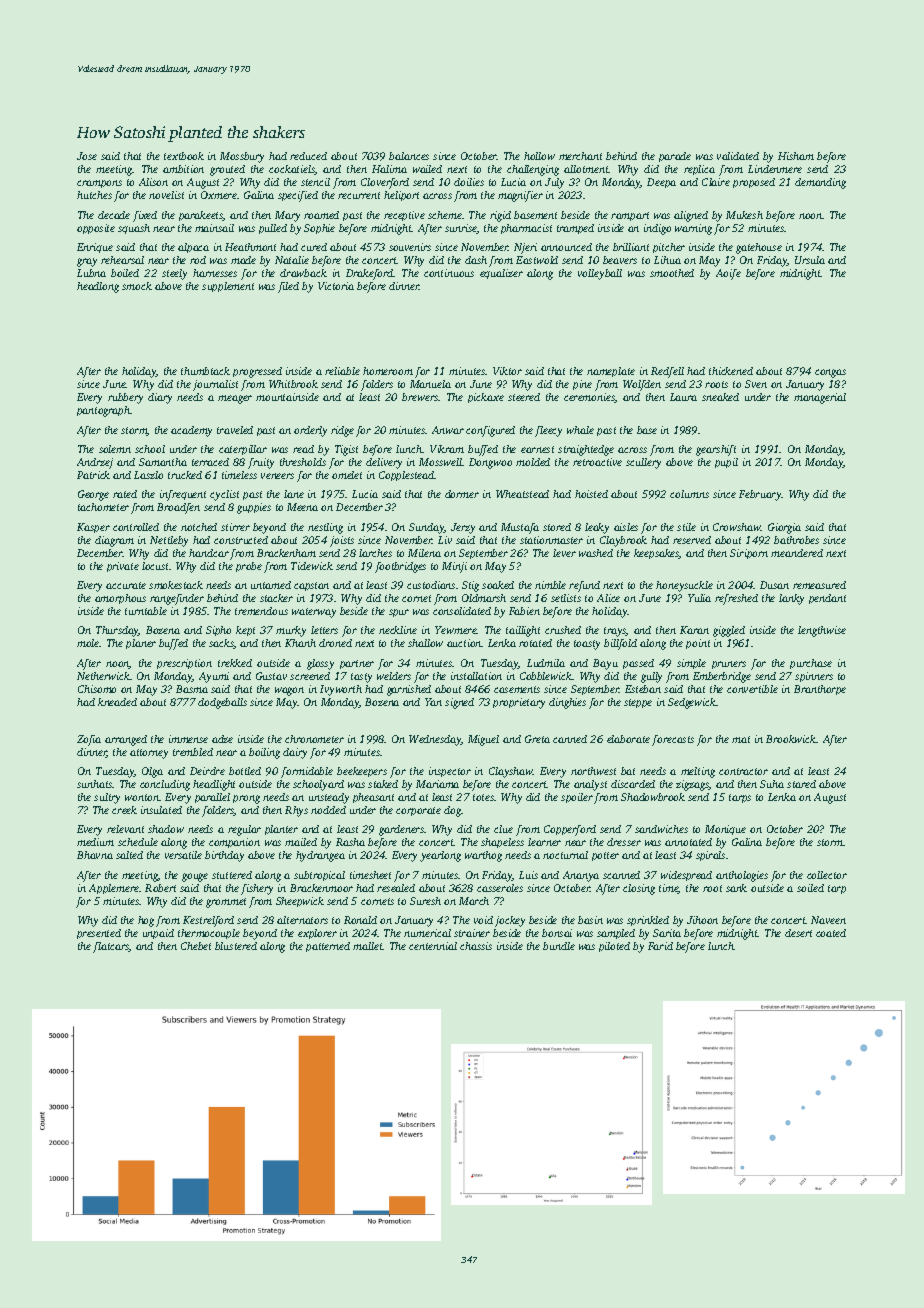 Image resolution: width=924 pixels, height=1308 pixels. Describe the element at coordinates (784, 528) in the image. I see `Giorgia` at that location.
